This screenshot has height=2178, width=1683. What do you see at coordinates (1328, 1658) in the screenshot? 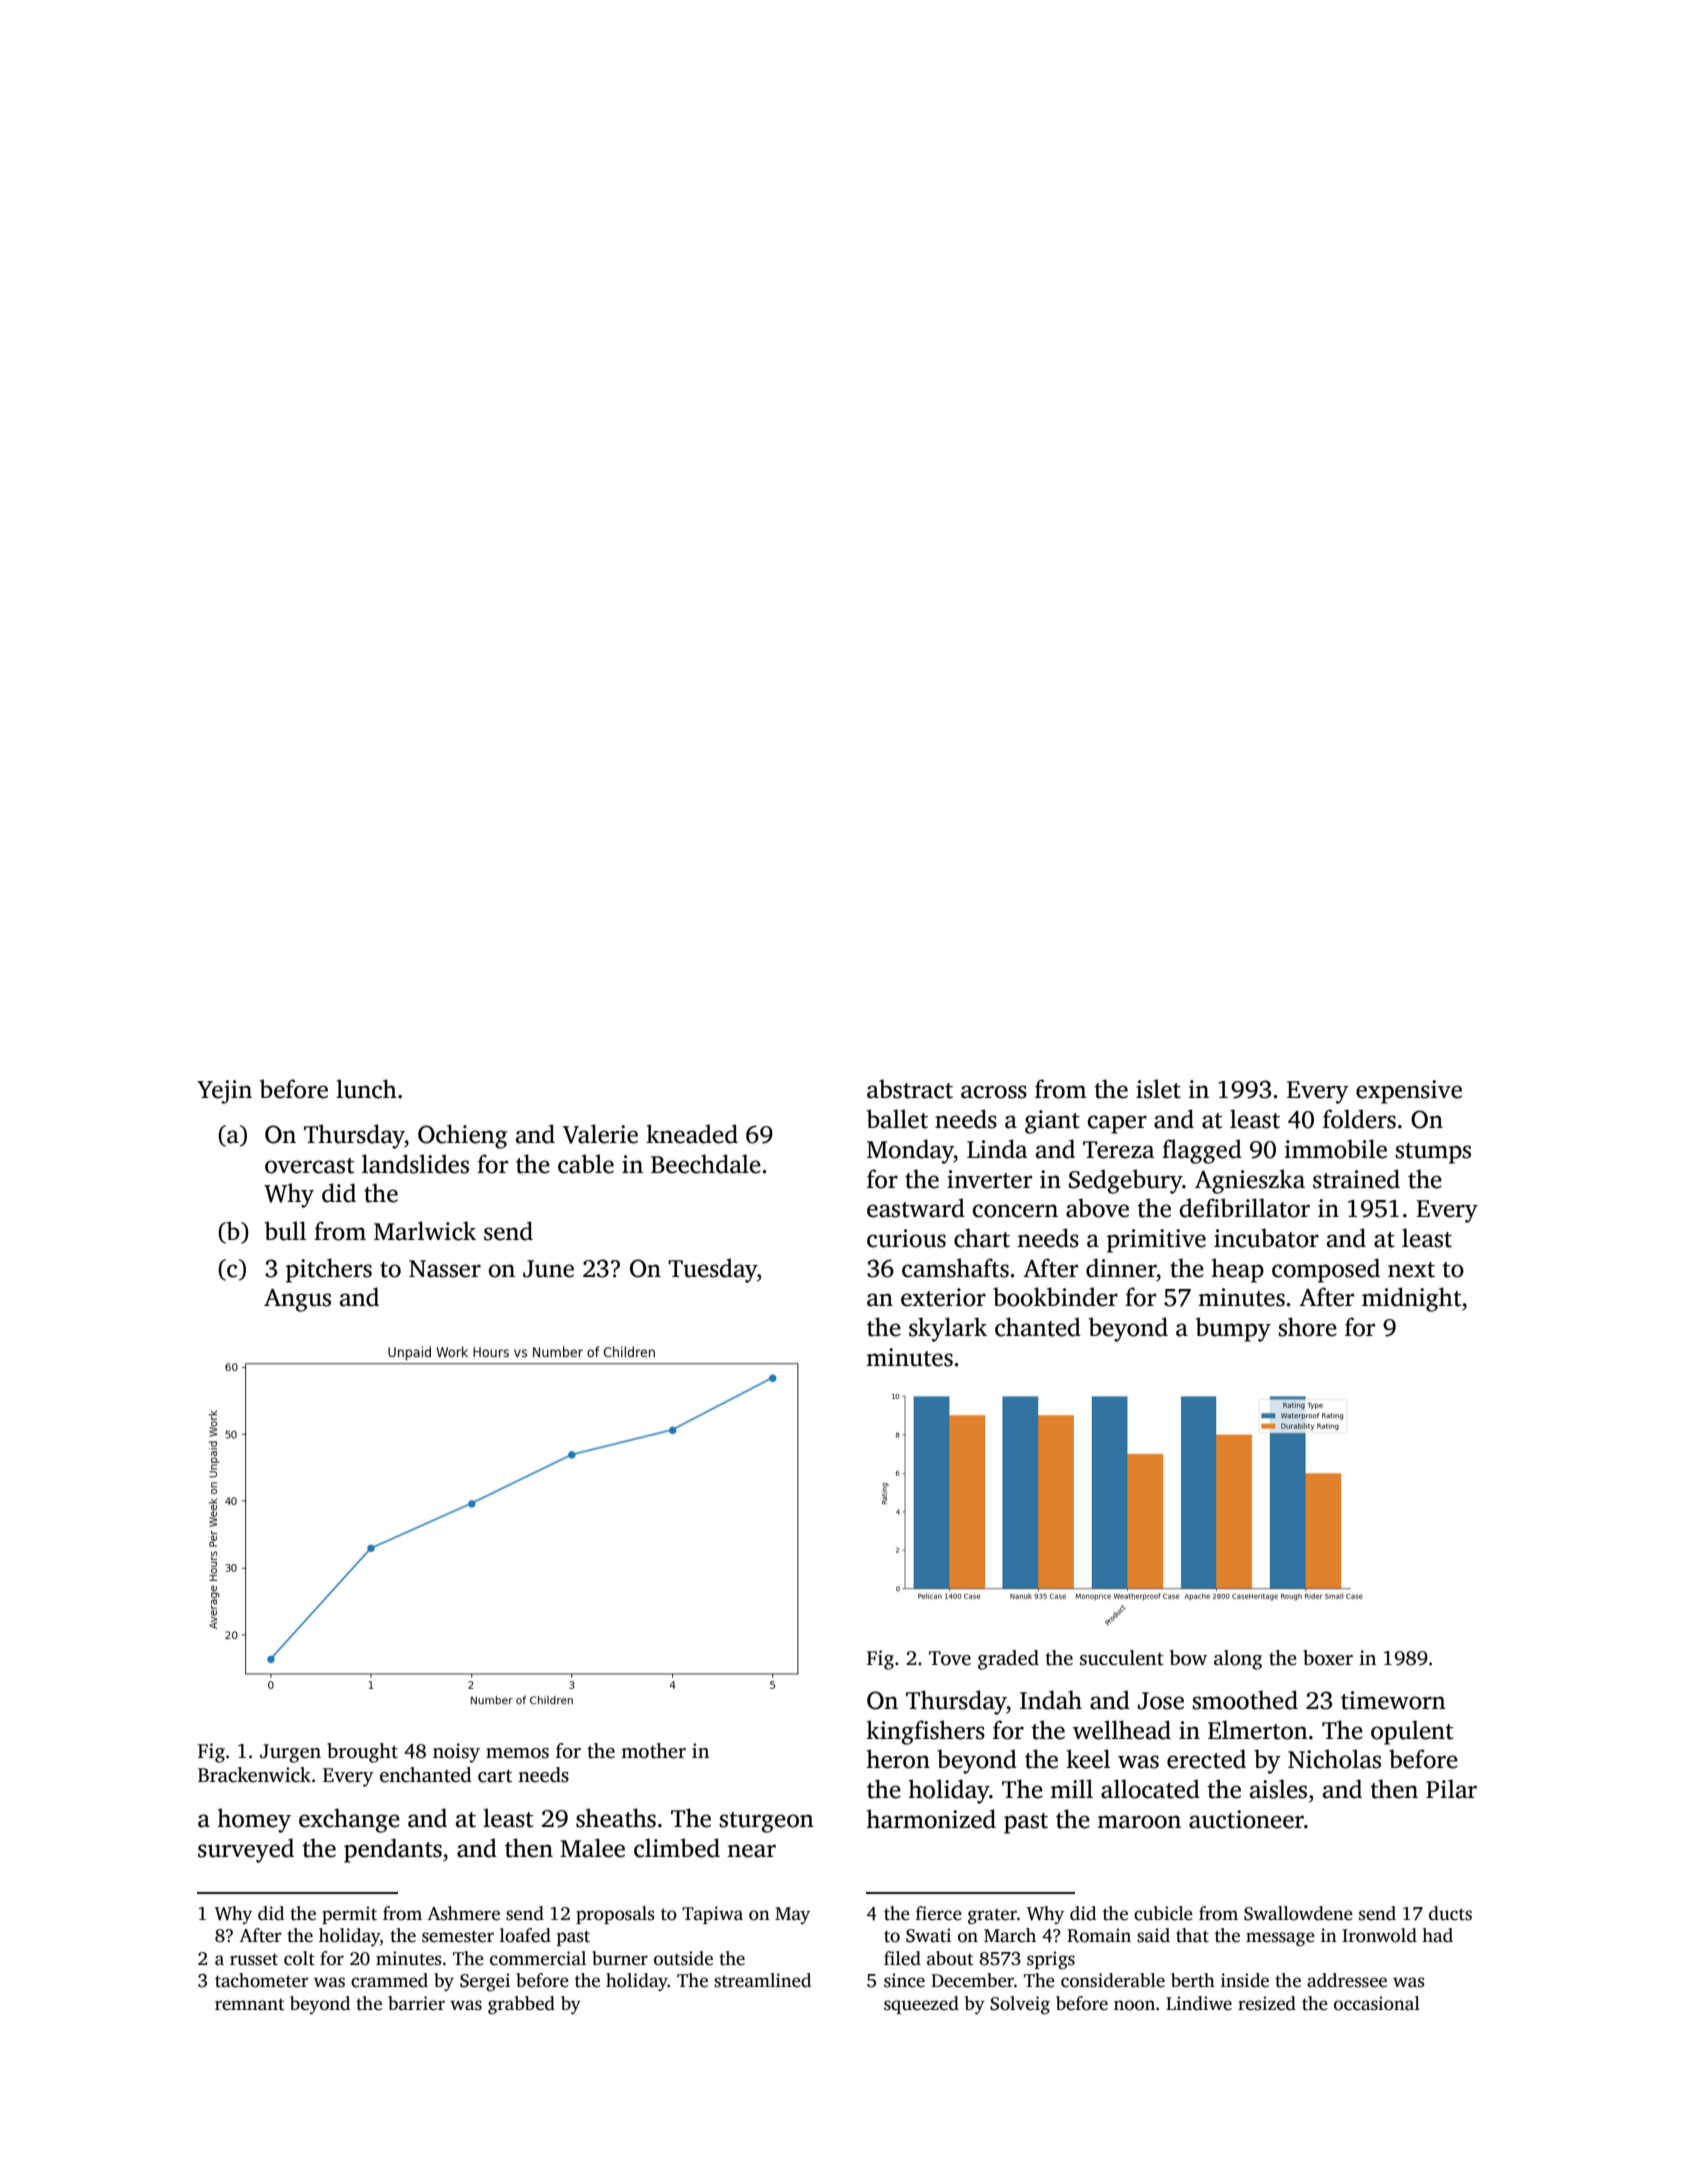
I see `boxer` at bounding box center [1328, 1658].
